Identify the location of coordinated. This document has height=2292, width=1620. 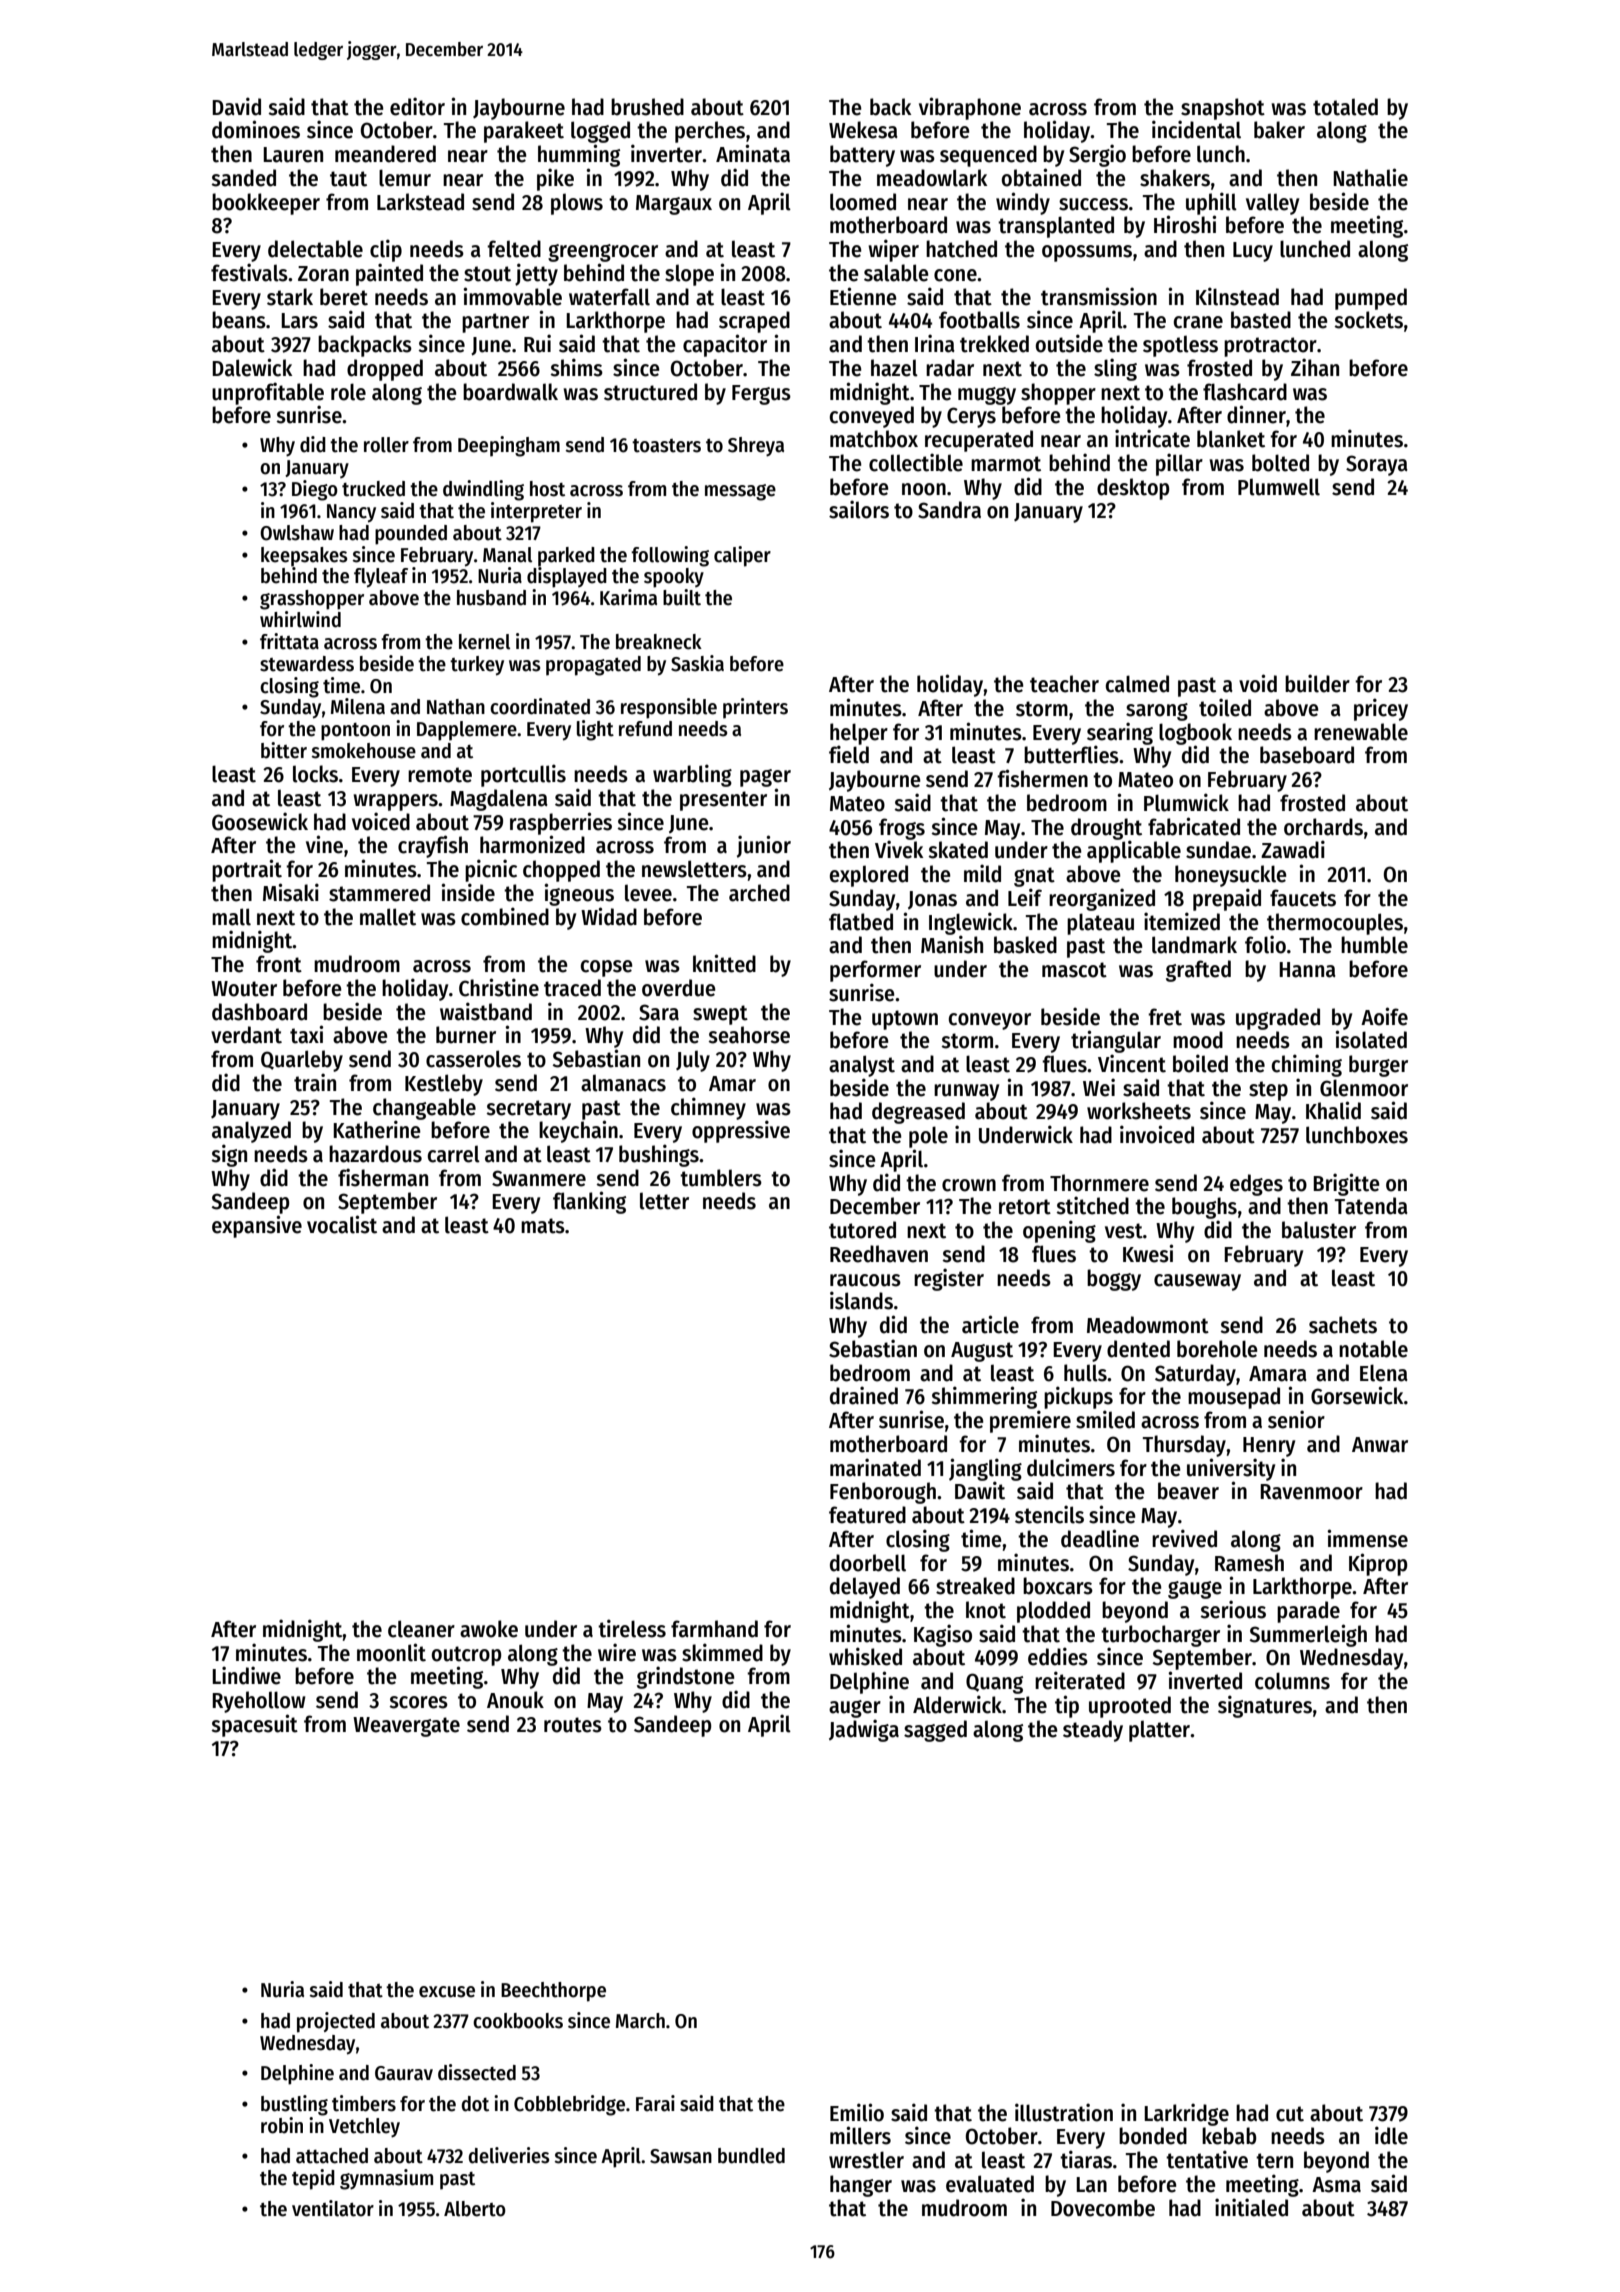
(540, 706).
